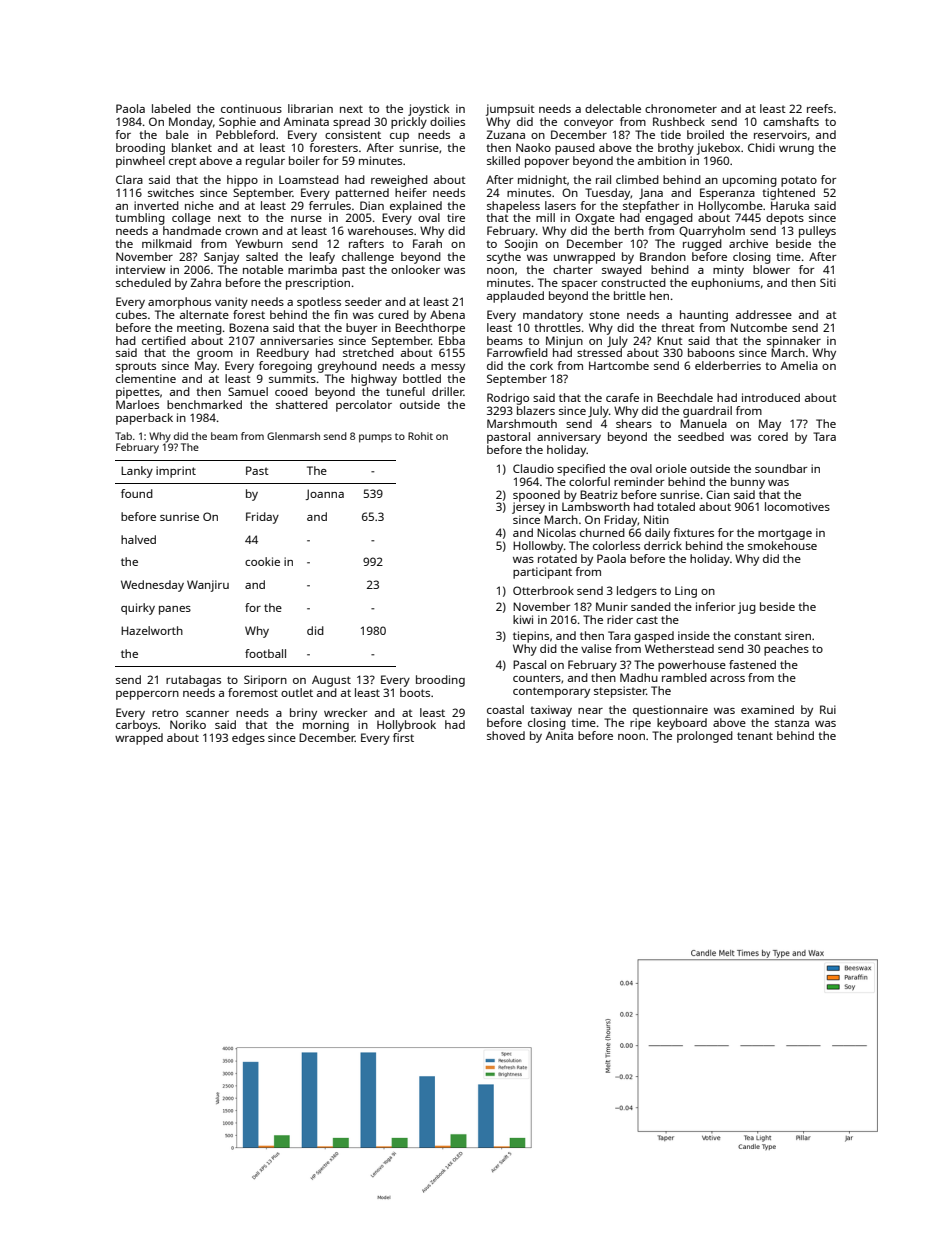  I want to click on edges, so click(248, 739).
